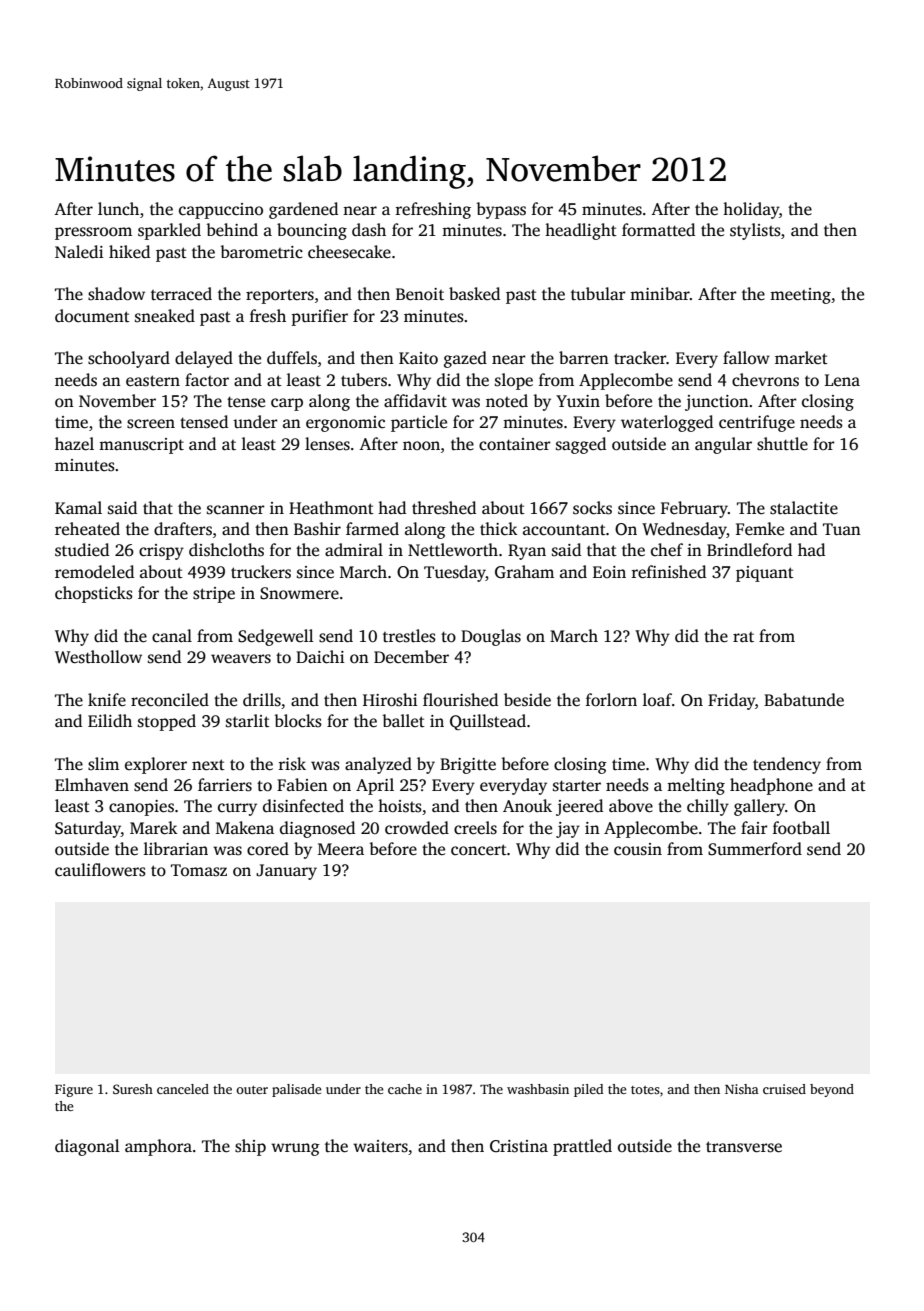  Describe the element at coordinates (364, 380) in the image. I see `tubers` at that location.
